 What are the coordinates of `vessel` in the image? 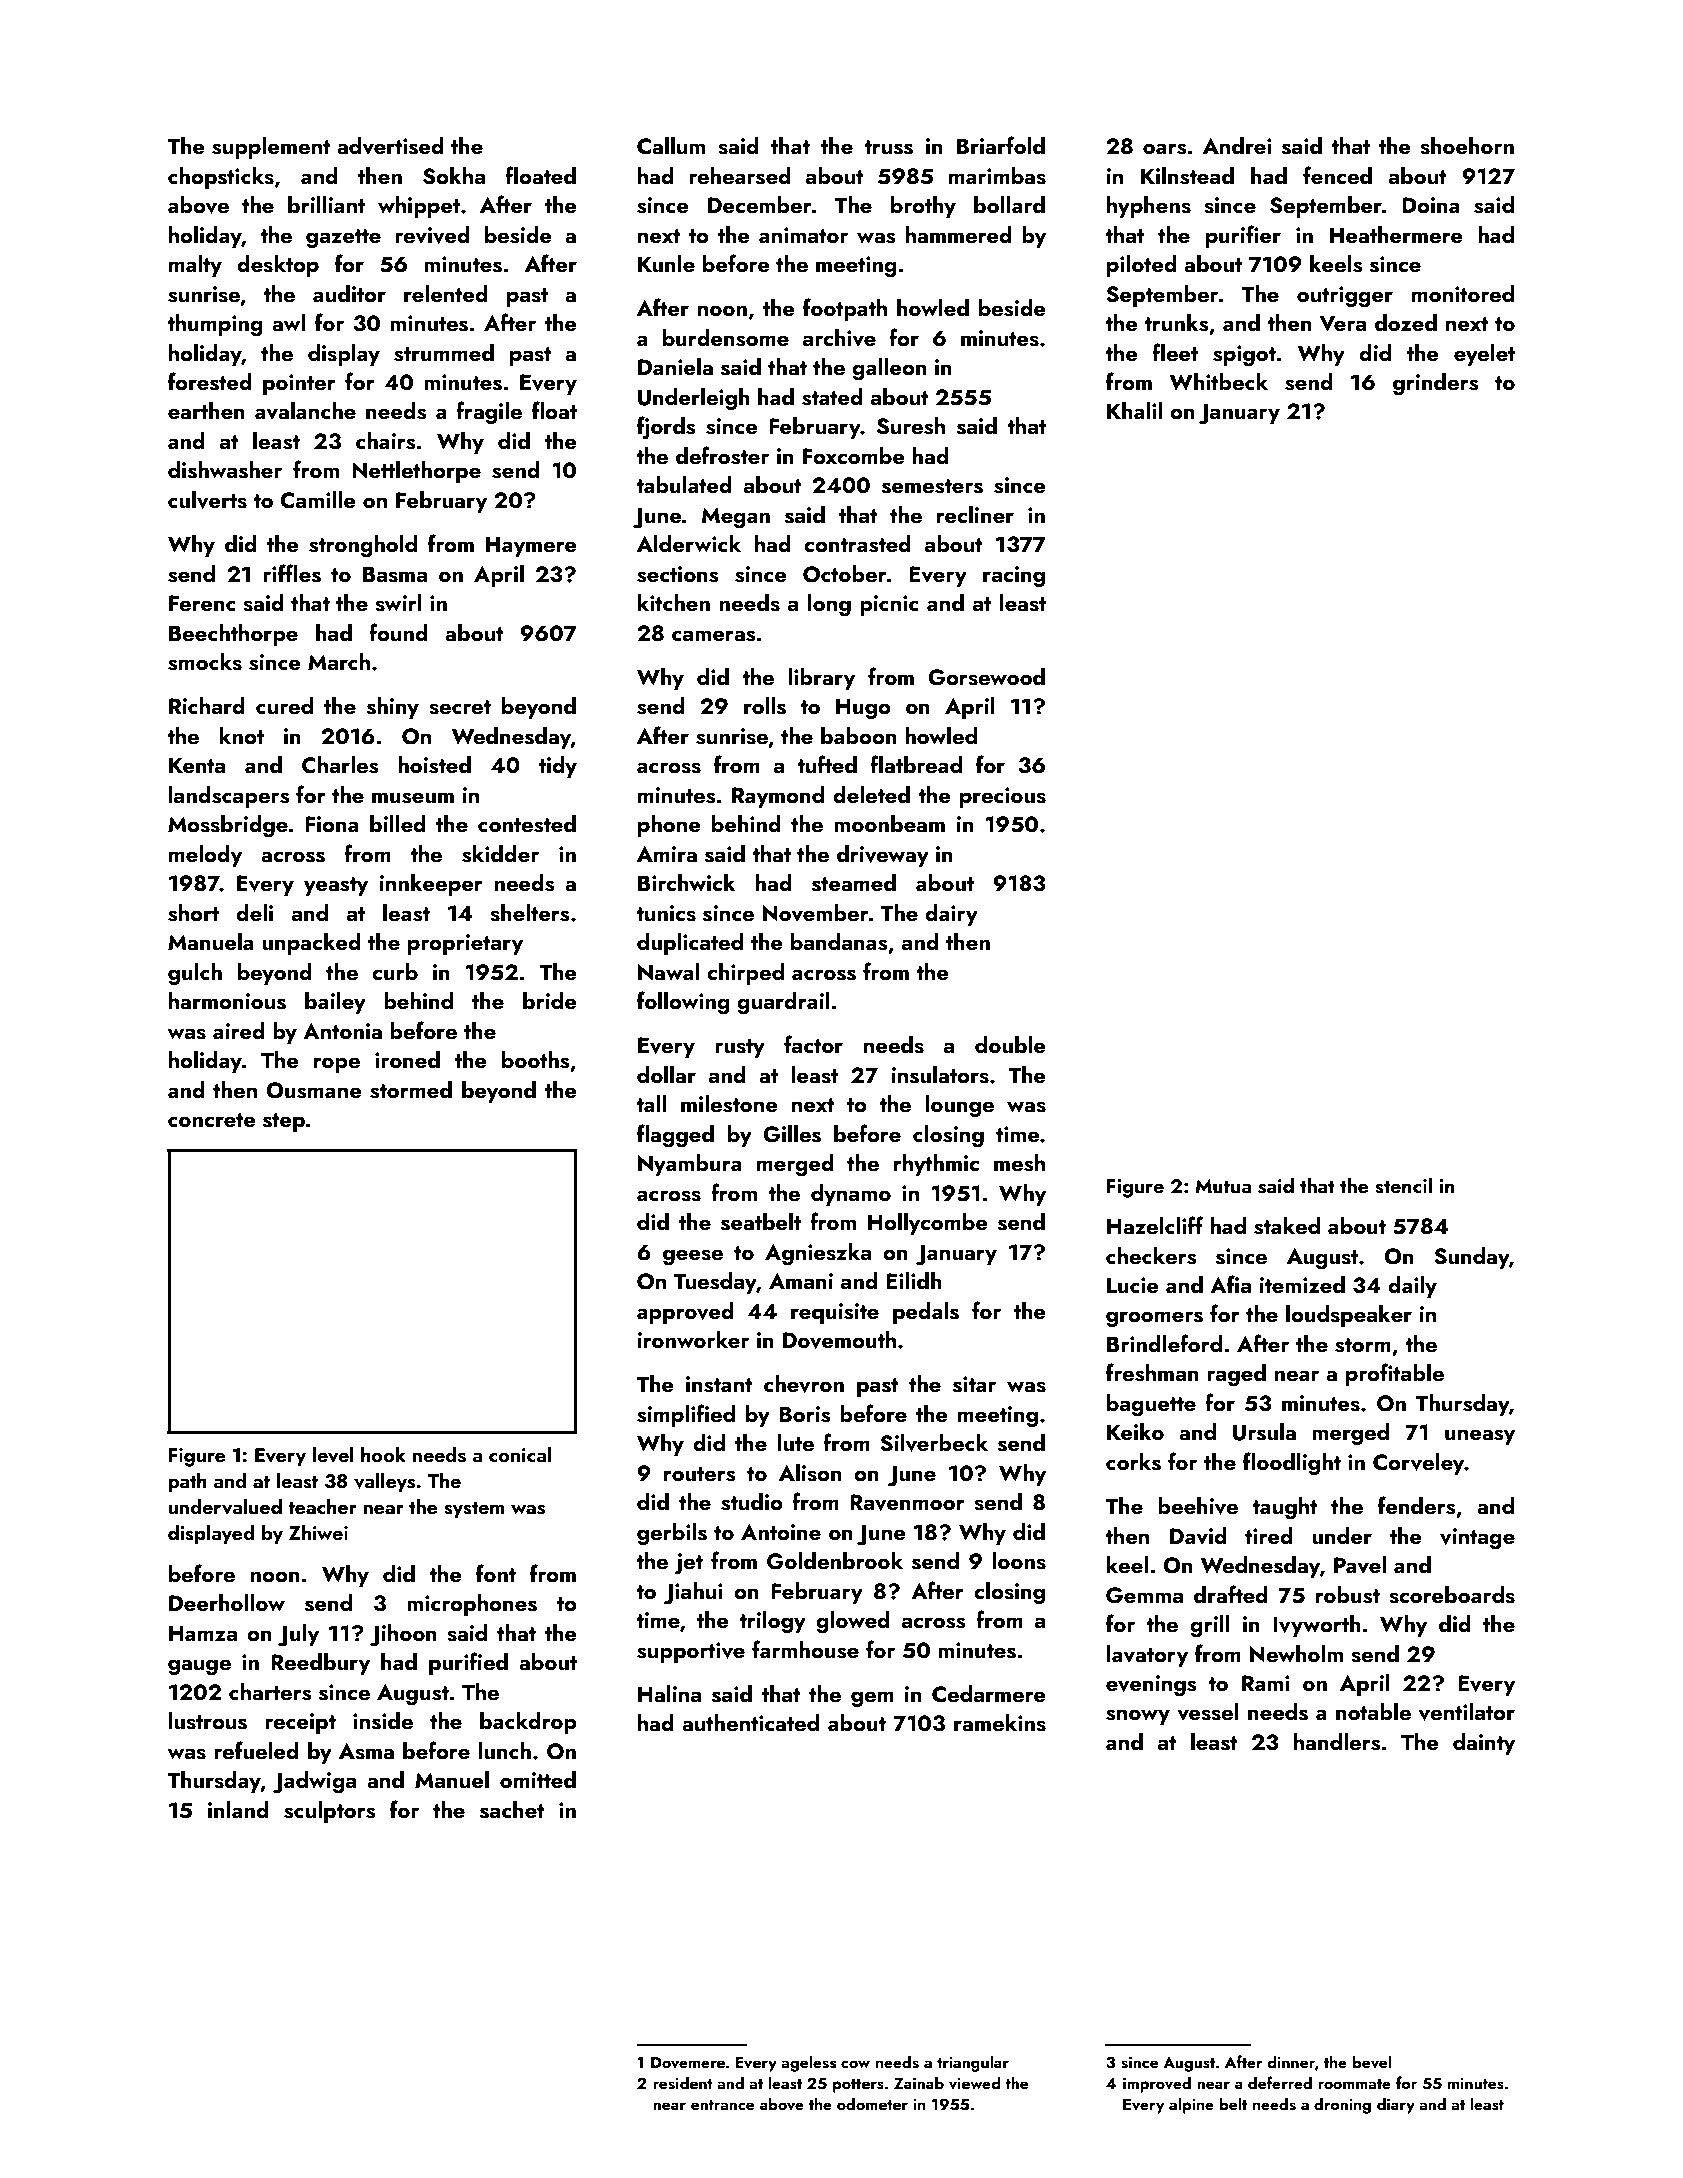 It's located at (1208, 1712).
